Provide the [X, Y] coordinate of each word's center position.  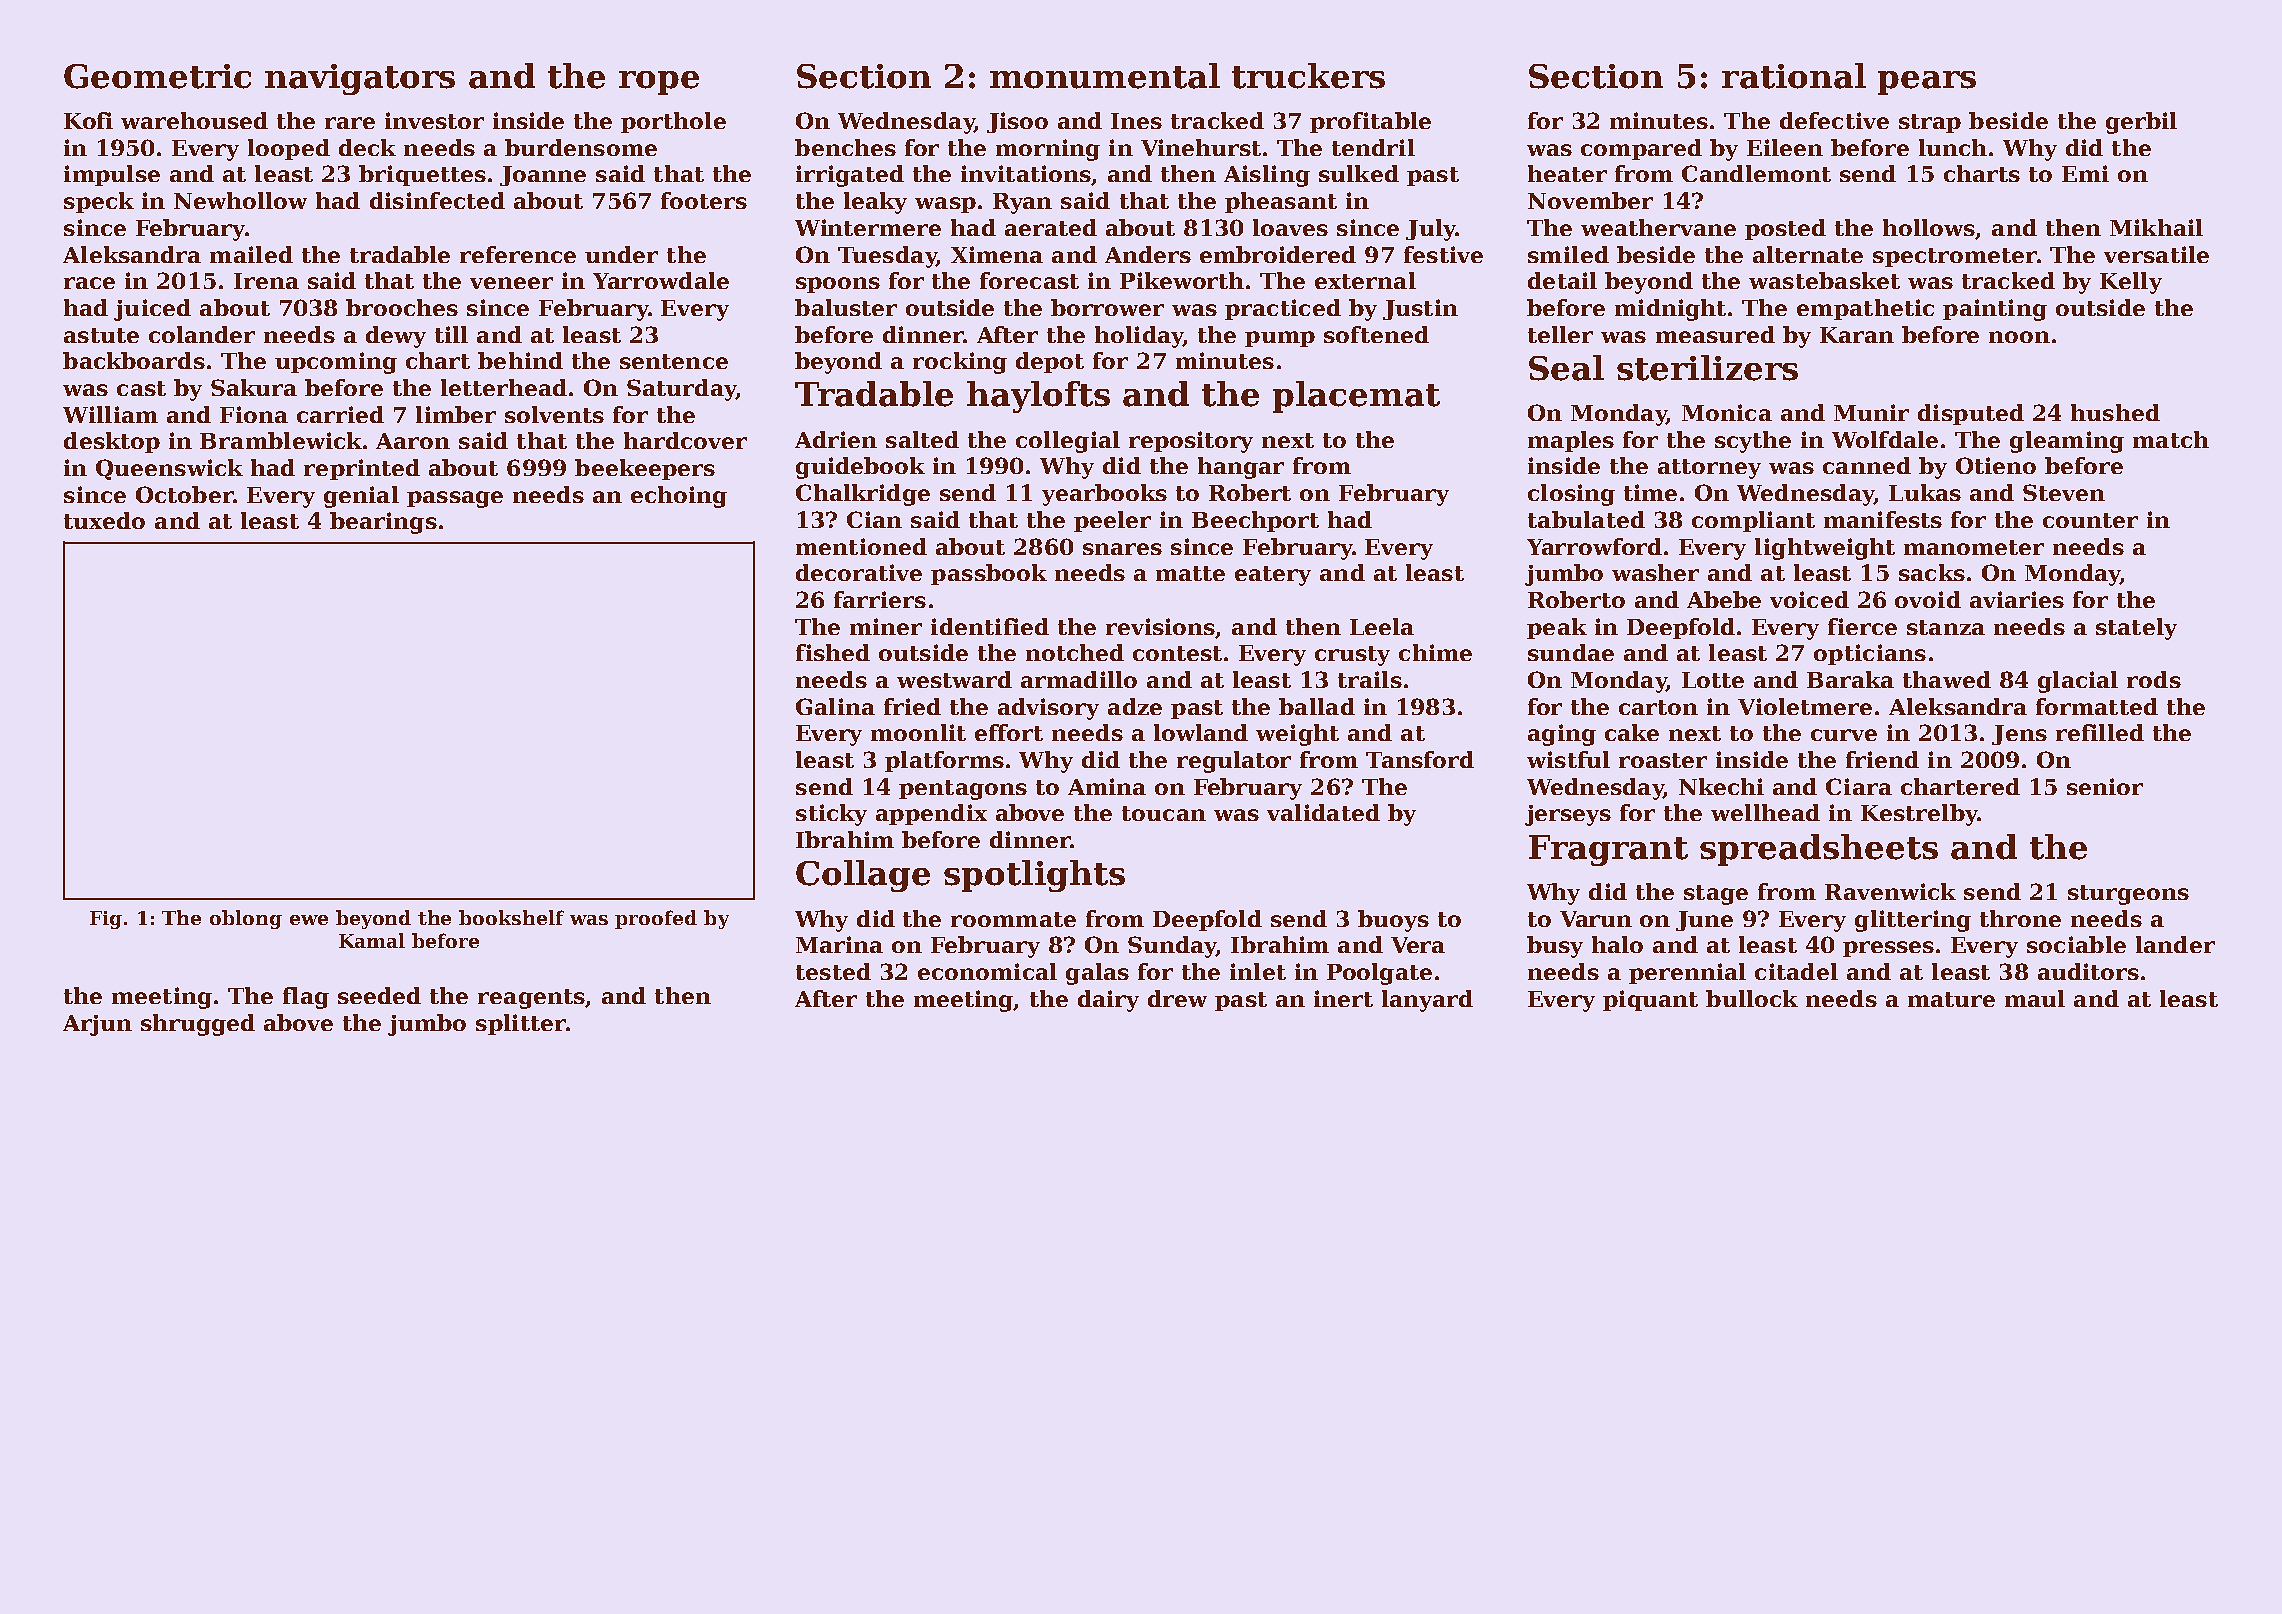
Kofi [88, 120]
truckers [1308, 76]
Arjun [97, 1025]
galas [1097, 974]
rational [1794, 76]
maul [2035, 998]
